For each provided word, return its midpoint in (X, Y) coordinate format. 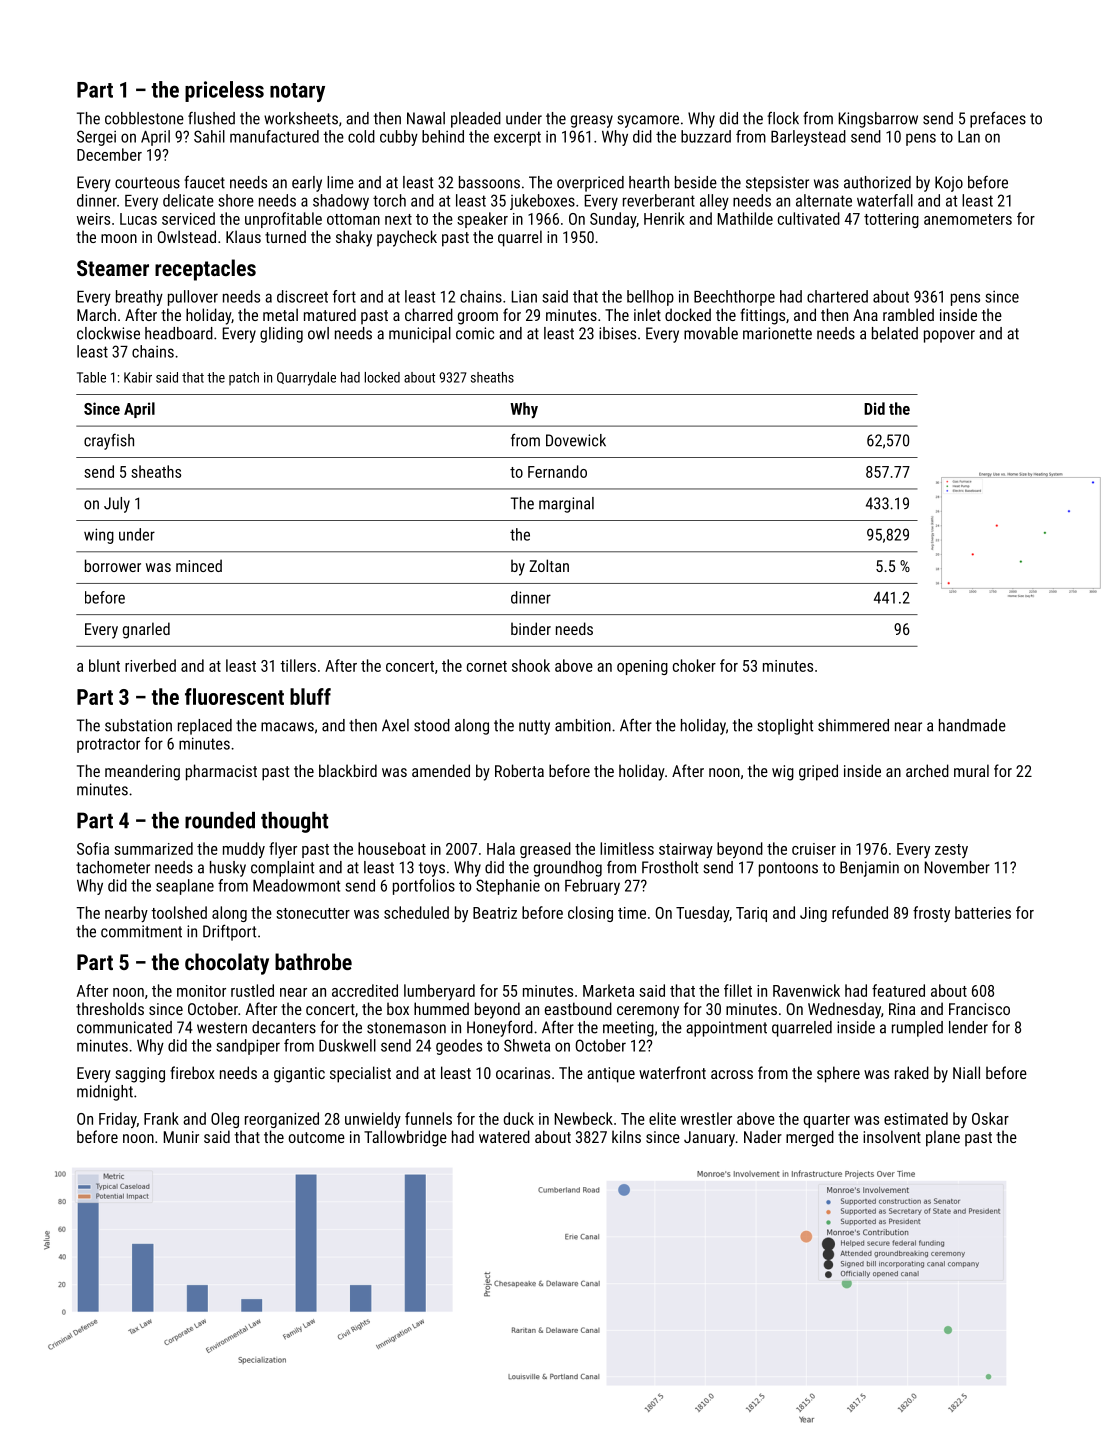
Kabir (138, 377)
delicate (188, 200)
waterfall (885, 200)
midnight (105, 1093)
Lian (524, 297)
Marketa (608, 990)
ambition (583, 725)
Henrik (664, 218)
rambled (908, 314)
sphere (838, 1074)
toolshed (179, 912)
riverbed (150, 665)
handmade (972, 725)
